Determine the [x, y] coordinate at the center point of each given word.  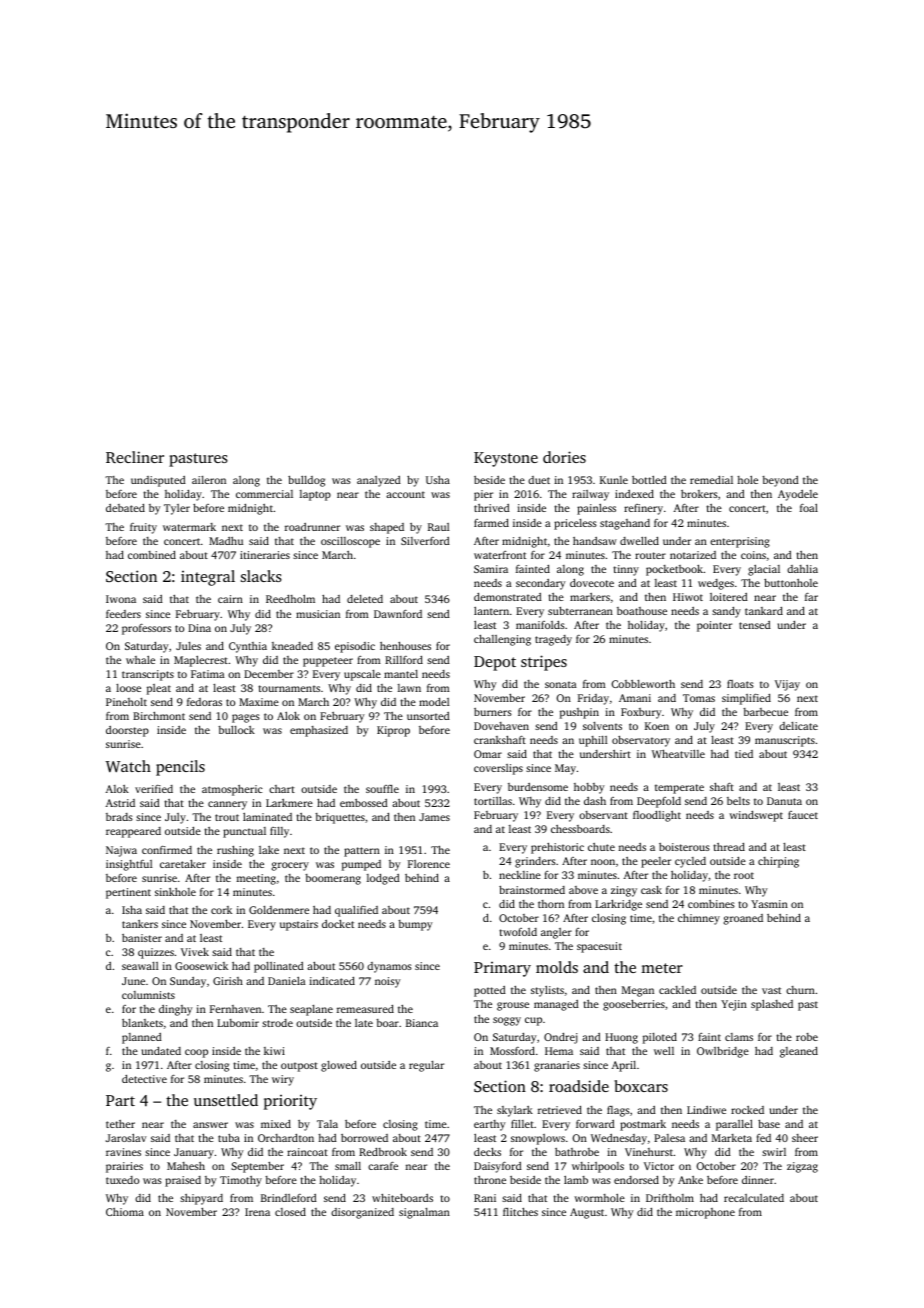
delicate [798, 726]
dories [564, 457]
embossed [364, 803]
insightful [129, 865]
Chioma [125, 1212]
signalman [424, 1213]
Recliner [135, 457]
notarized [693, 555]
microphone [705, 1213]
